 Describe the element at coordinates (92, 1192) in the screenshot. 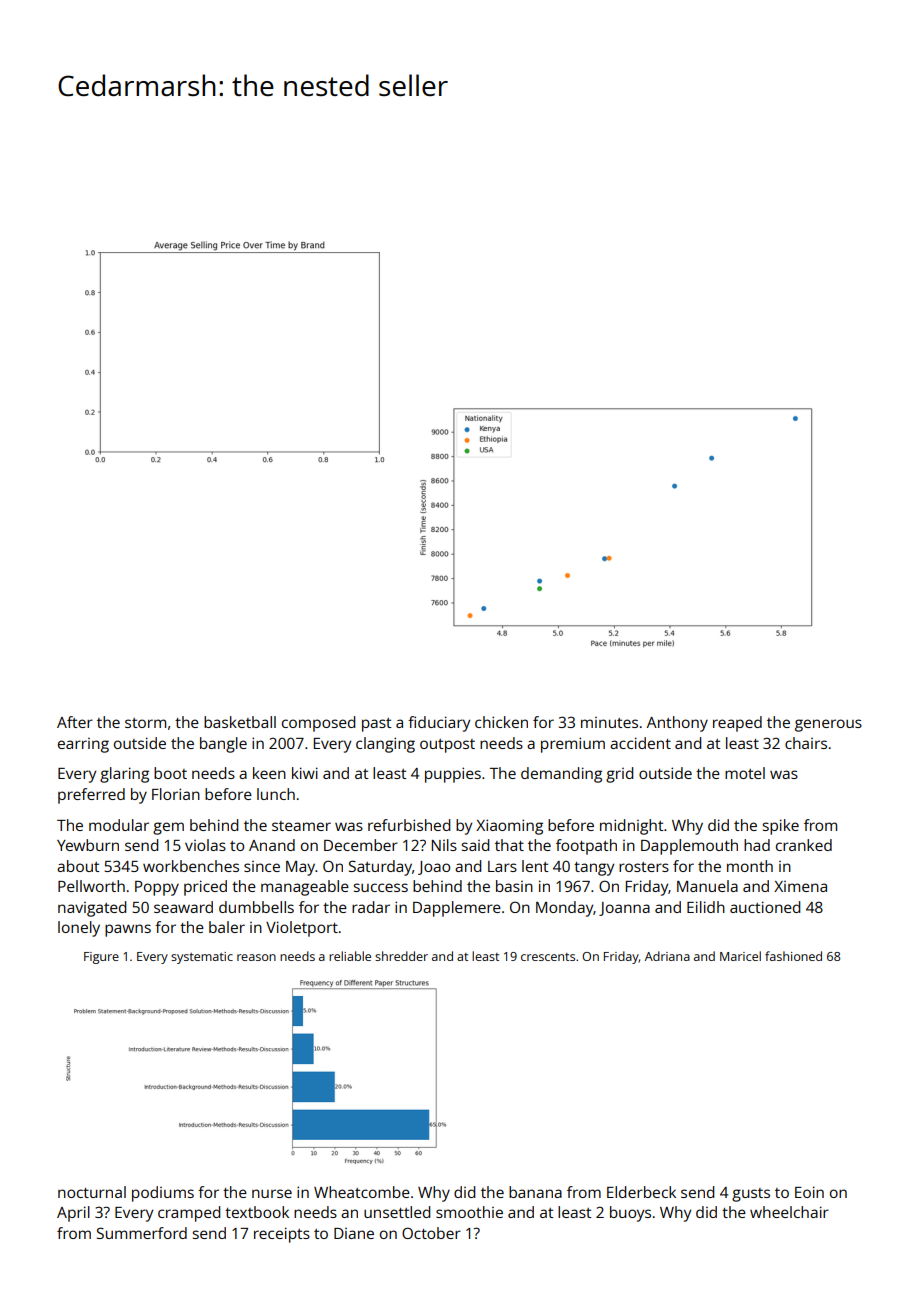

I see `nocturnal` at that location.
